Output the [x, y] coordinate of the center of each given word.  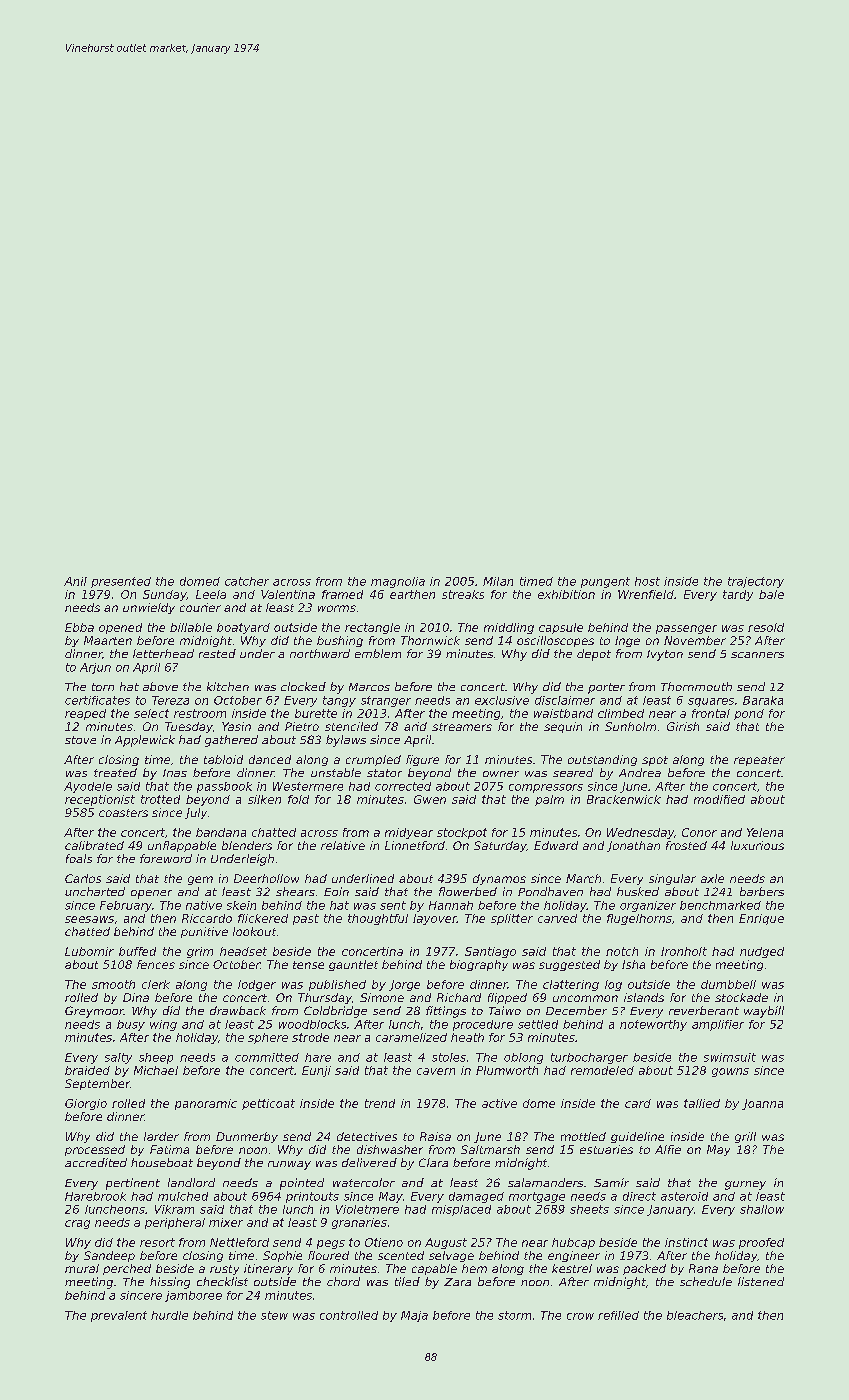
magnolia [398, 582]
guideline [637, 1137]
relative [343, 845]
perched [127, 1269]
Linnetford [415, 845]
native [204, 905]
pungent [605, 582]
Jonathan [633, 846]
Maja [414, 1316]
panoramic [206, 1104]
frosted [686, 845]
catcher [247, 581]
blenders [247, 845]
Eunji [316, 1071]
